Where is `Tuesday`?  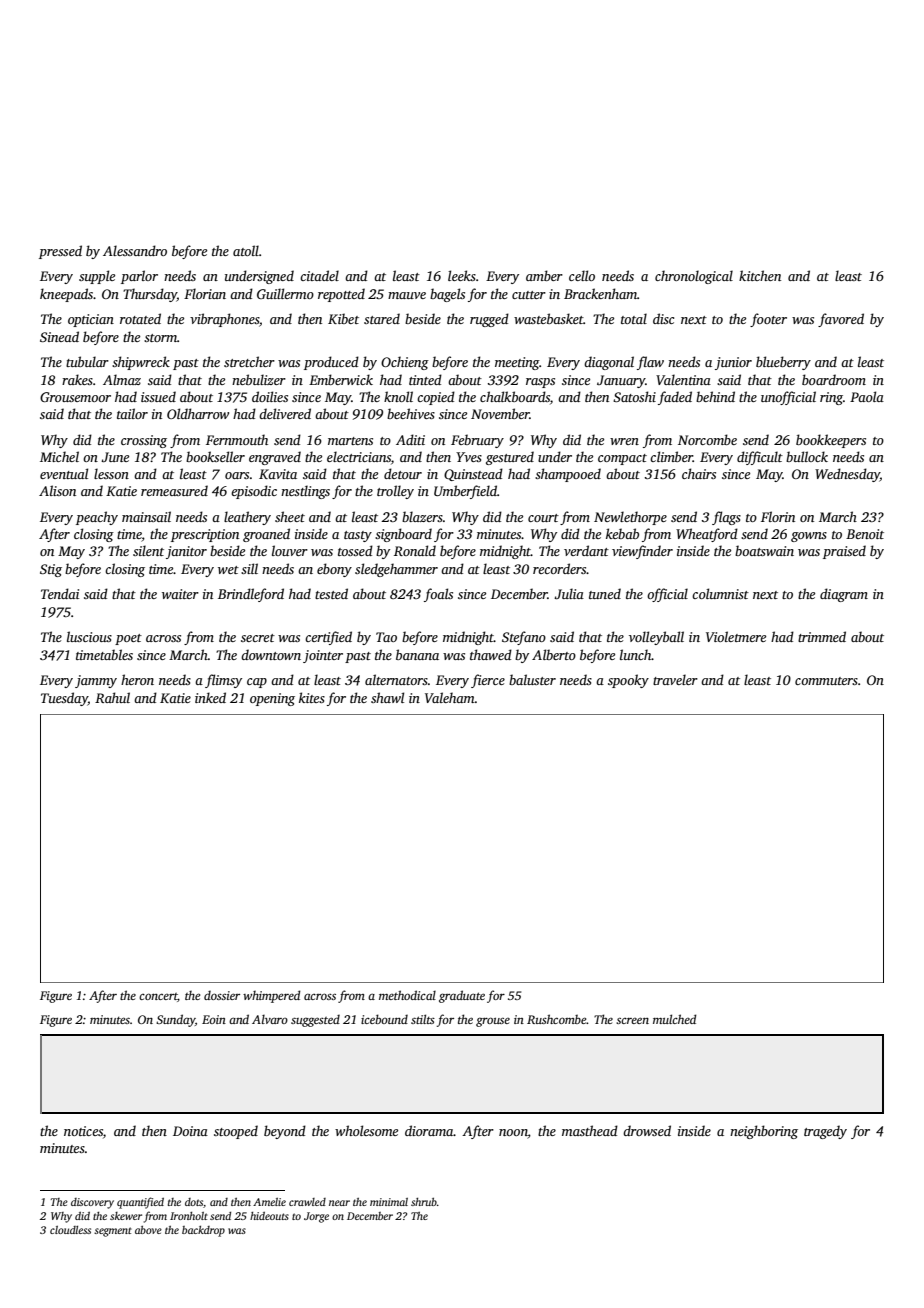 Tuesday is located at coordinates (64, 699).
